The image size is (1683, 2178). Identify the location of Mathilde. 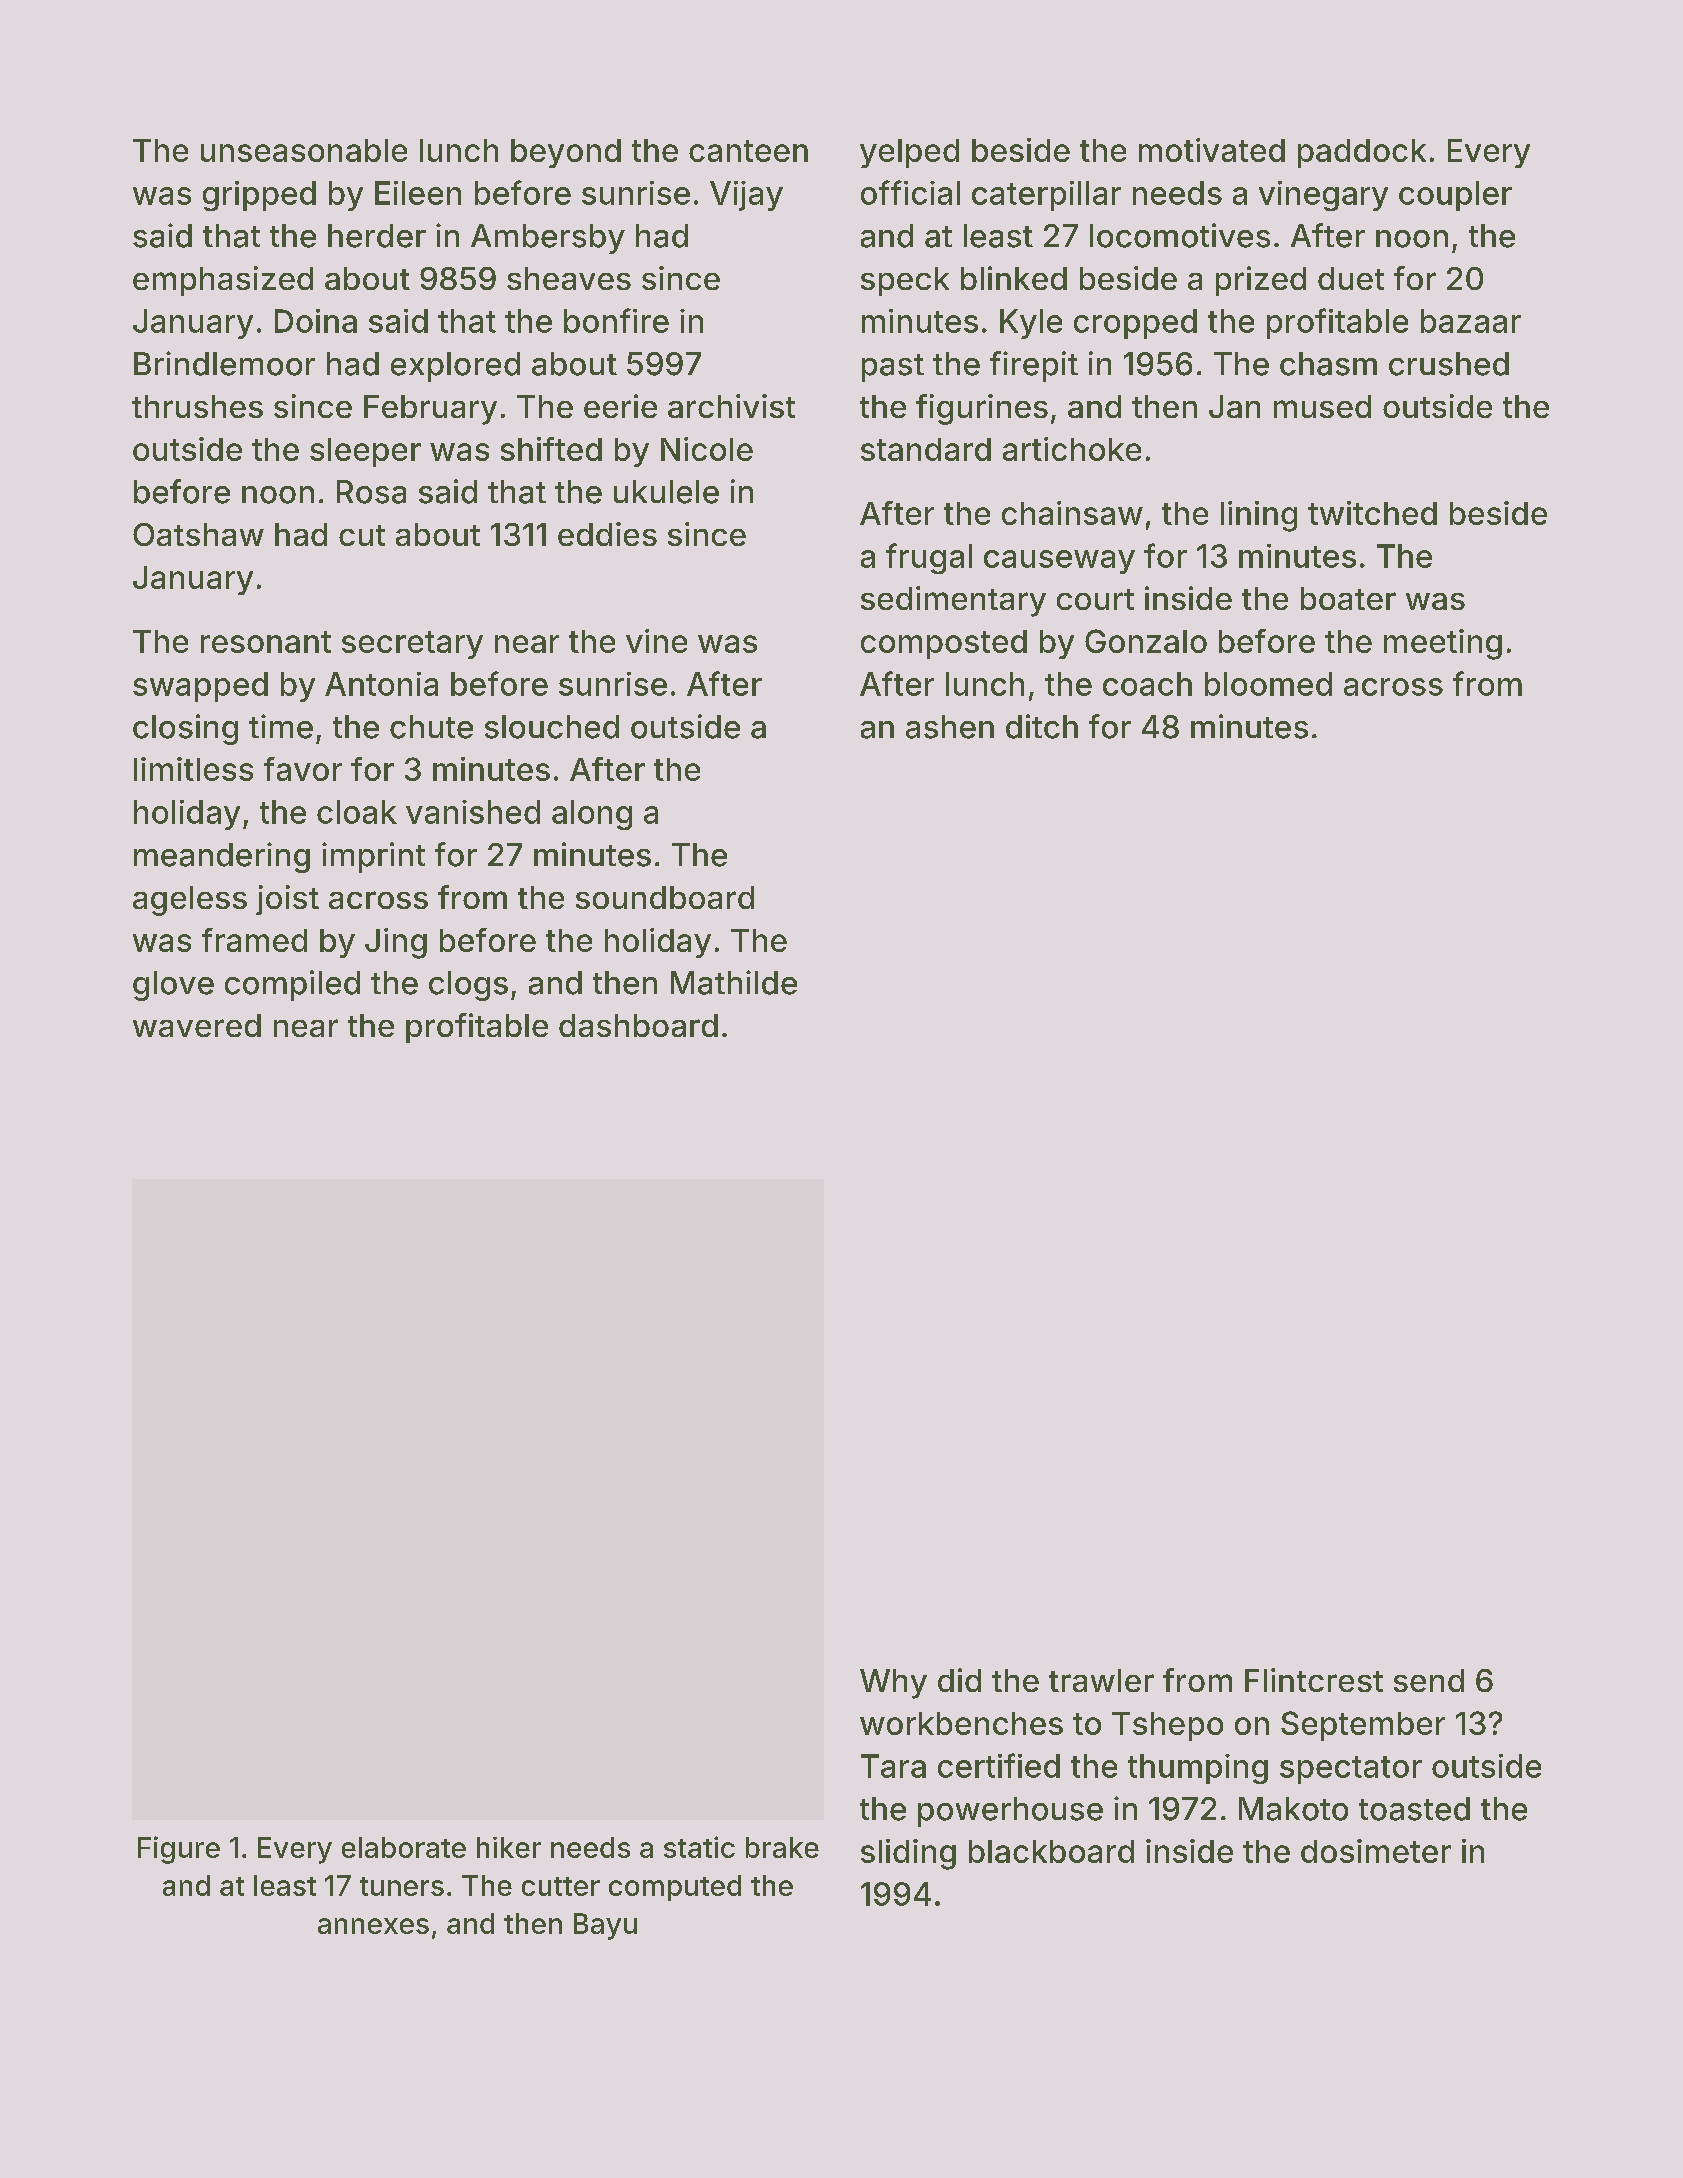
(734, 982).
